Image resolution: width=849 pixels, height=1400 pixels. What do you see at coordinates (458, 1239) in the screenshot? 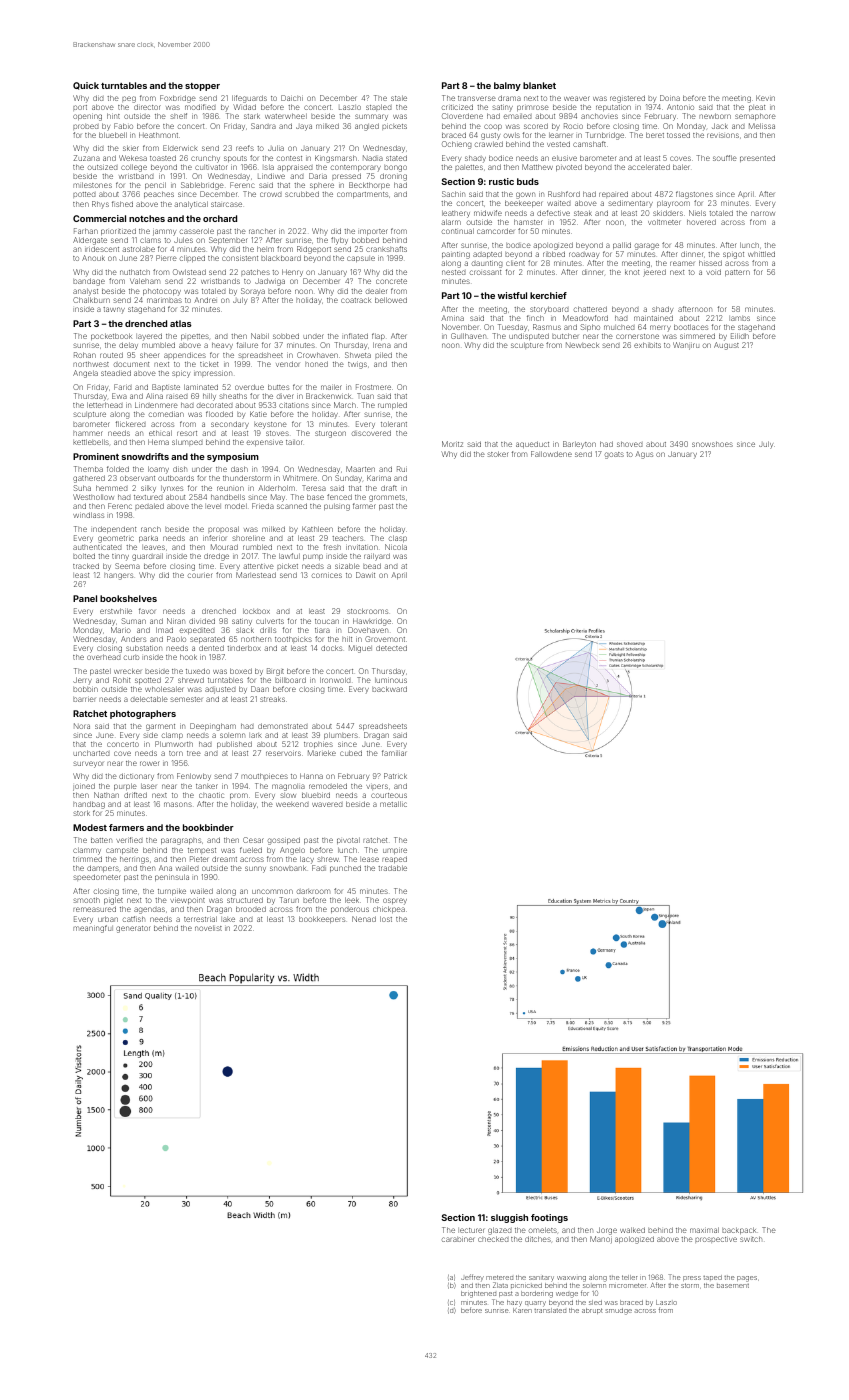
I see `carabiner` at bounding box center [458, 1239].
